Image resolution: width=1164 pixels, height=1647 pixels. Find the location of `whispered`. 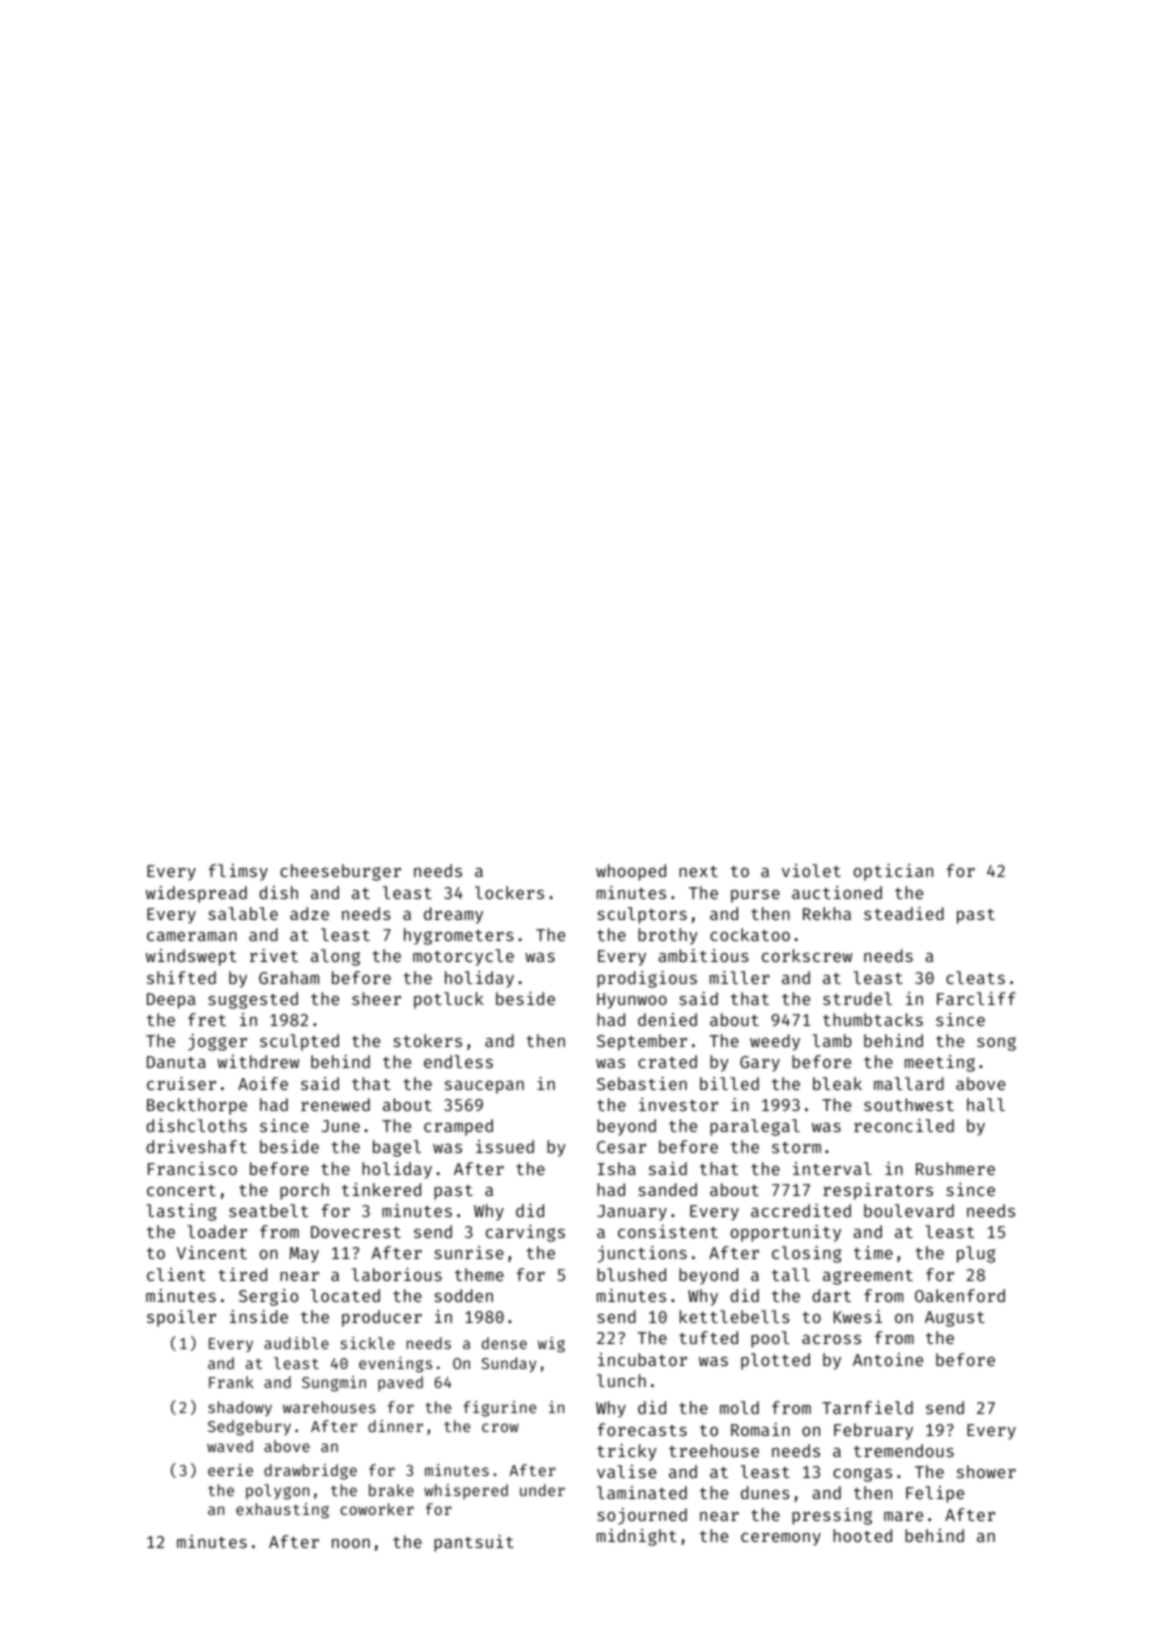

whispered is located at coordinates (466, 1491).
